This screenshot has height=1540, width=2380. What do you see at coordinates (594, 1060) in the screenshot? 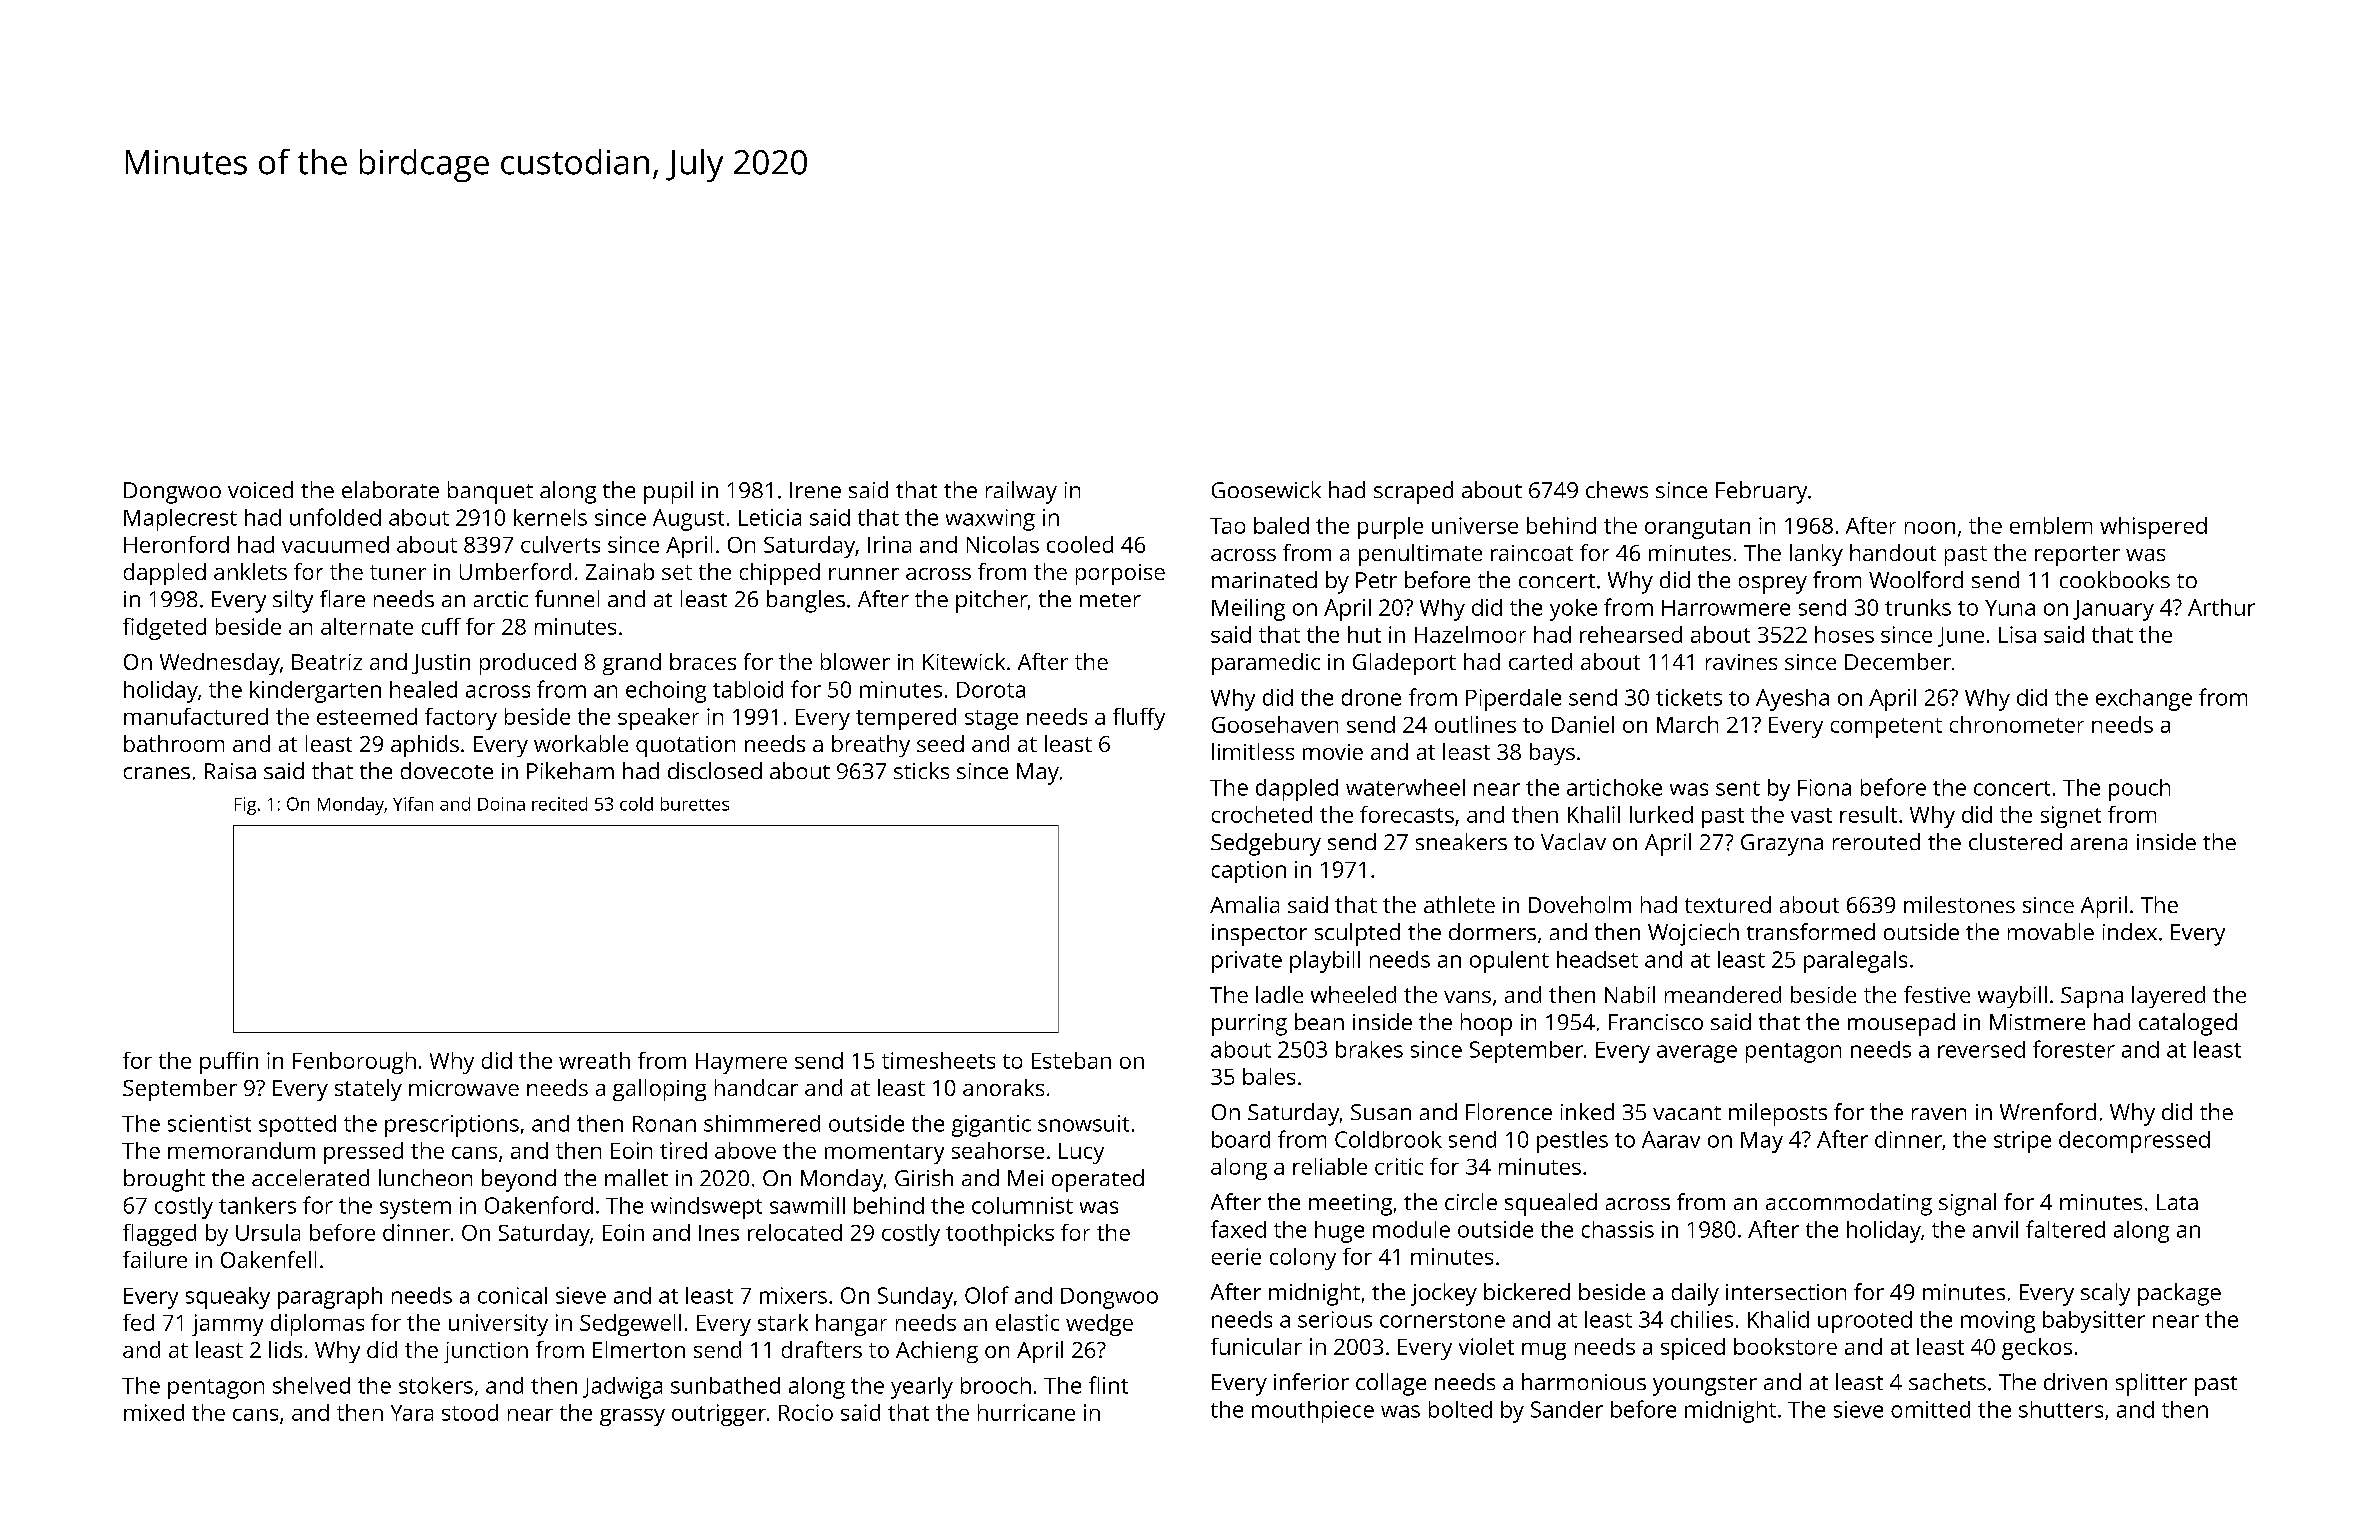
I see `wreath` at bounding box center [594, 1060].
